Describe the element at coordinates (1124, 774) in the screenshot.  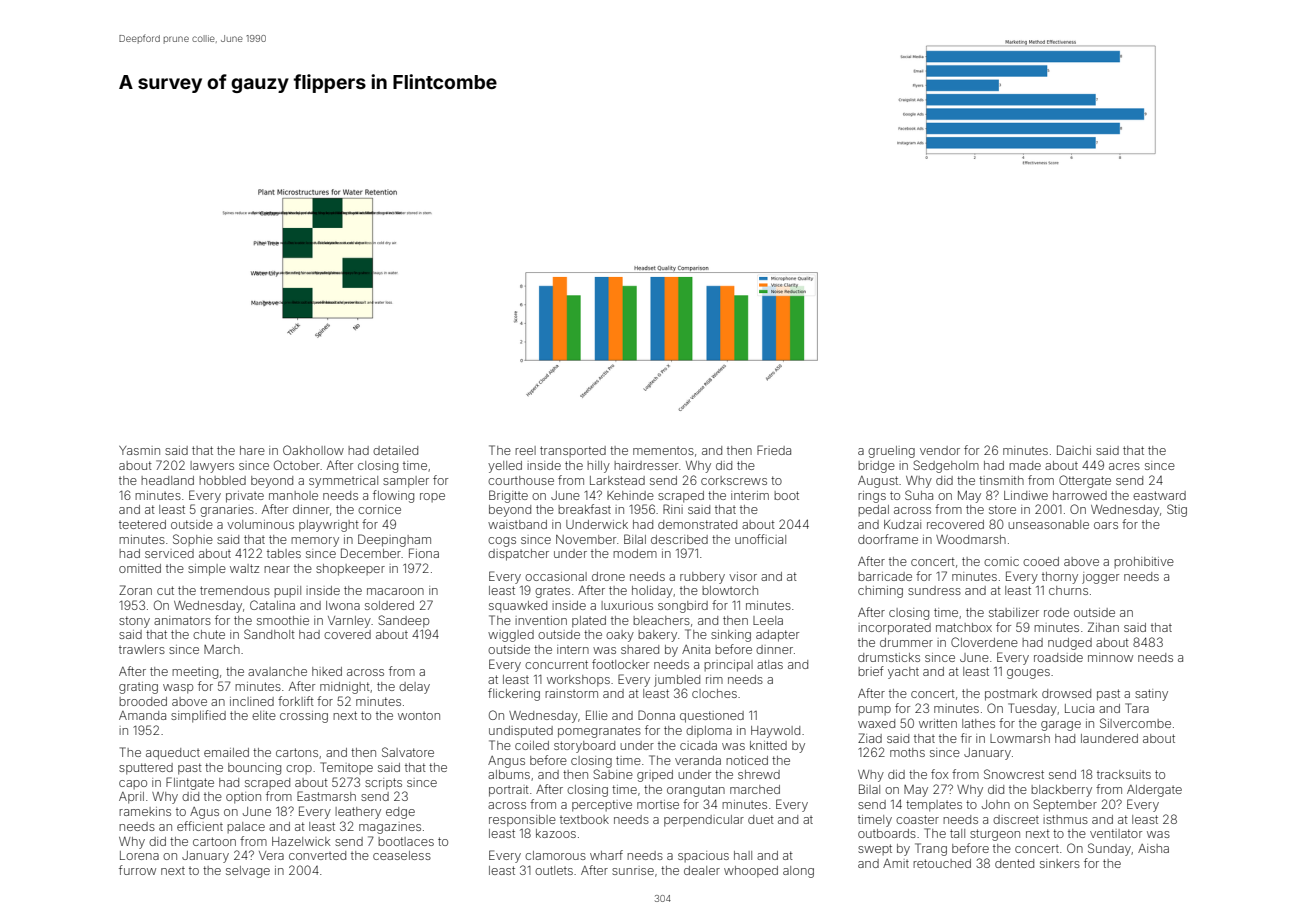
I see `tracksuits` at that location.
